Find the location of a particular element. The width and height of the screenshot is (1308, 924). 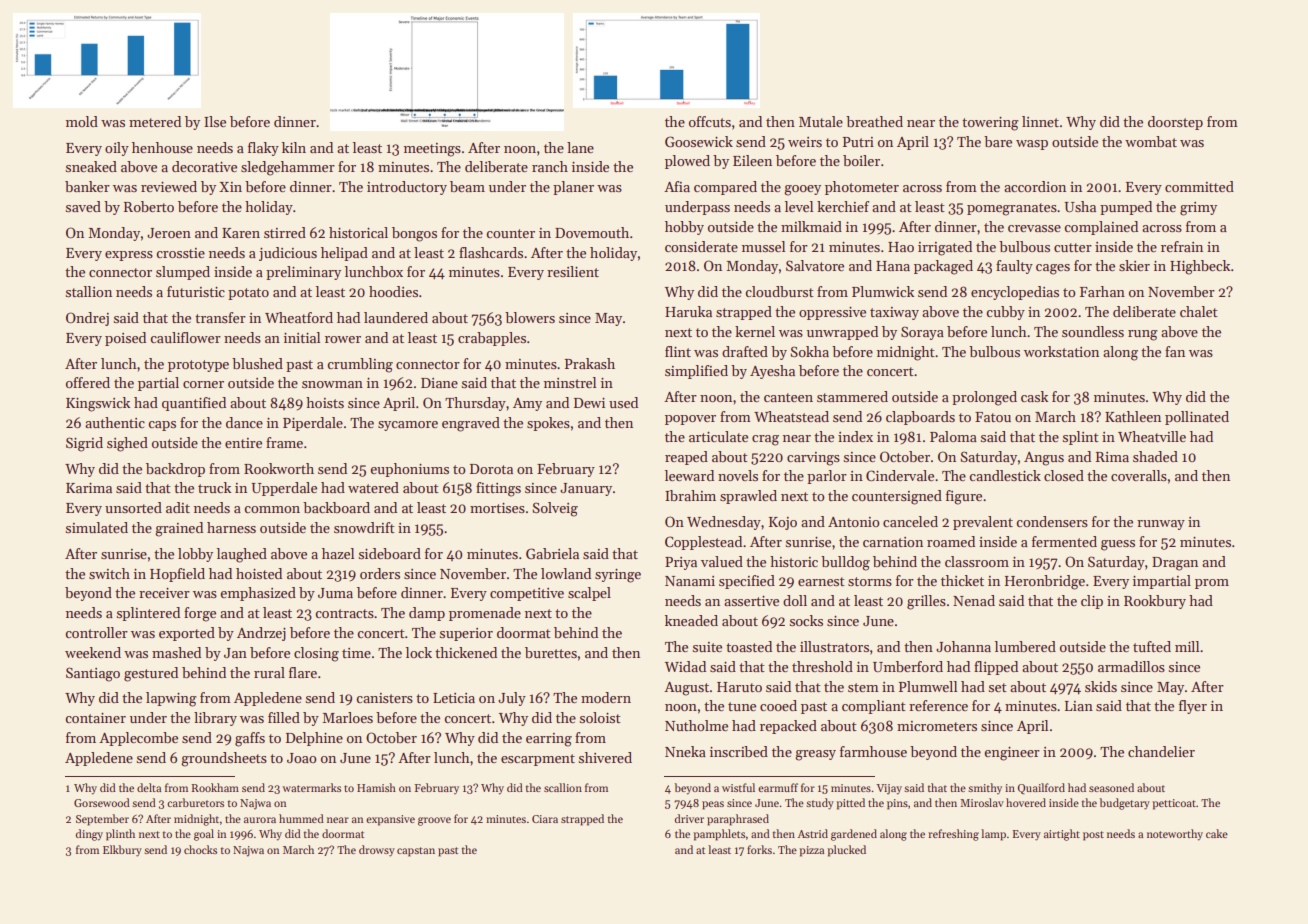

banker is located at coordinates (87, 186).
